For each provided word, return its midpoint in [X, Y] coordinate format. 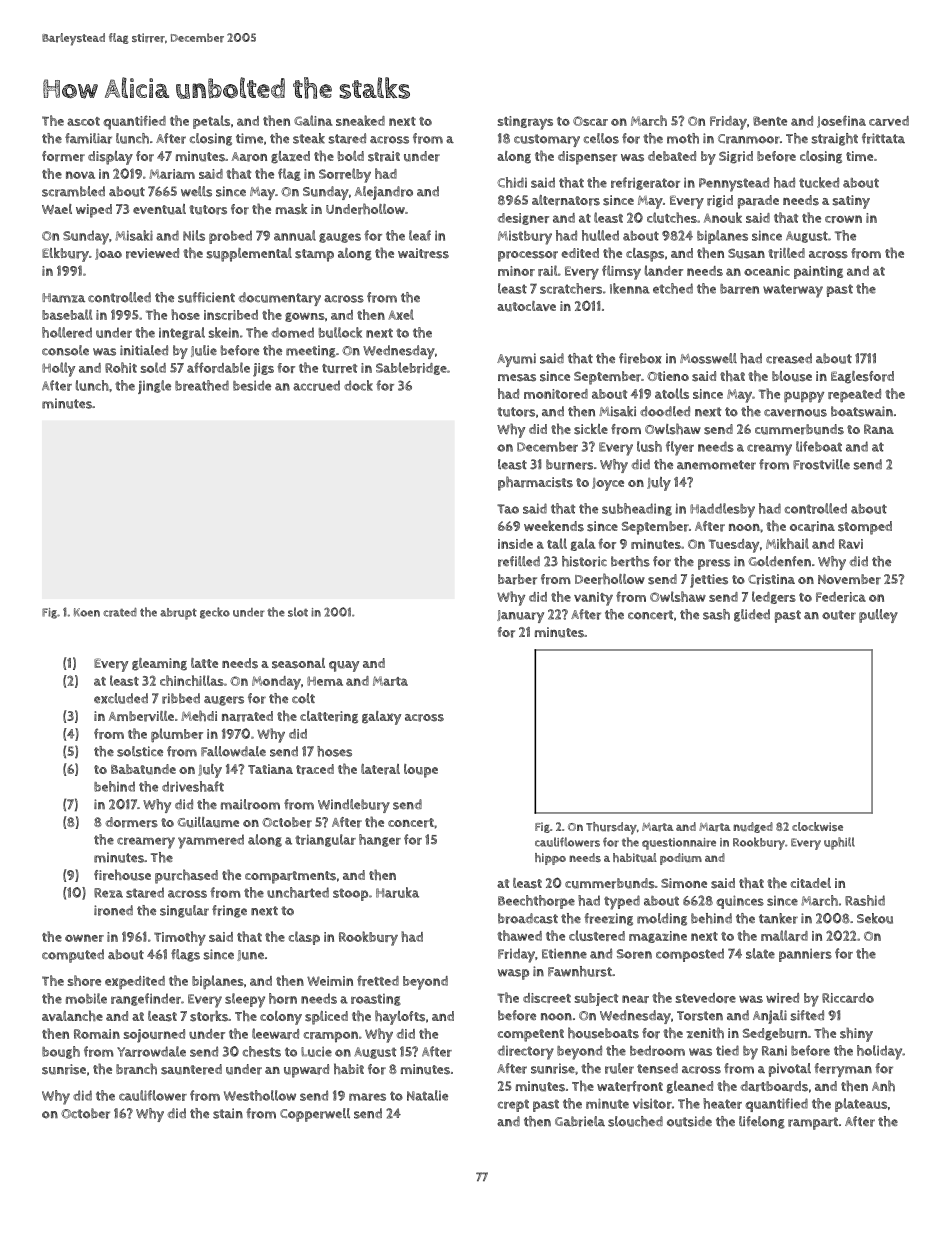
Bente [770, 121]
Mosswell [708, 358]
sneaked [360, 120]
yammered [211, 841]
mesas [517, 378]
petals [211, 122]
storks [209, 1016]
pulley [878, 616]
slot [298, 612]
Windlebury [354, 806]
